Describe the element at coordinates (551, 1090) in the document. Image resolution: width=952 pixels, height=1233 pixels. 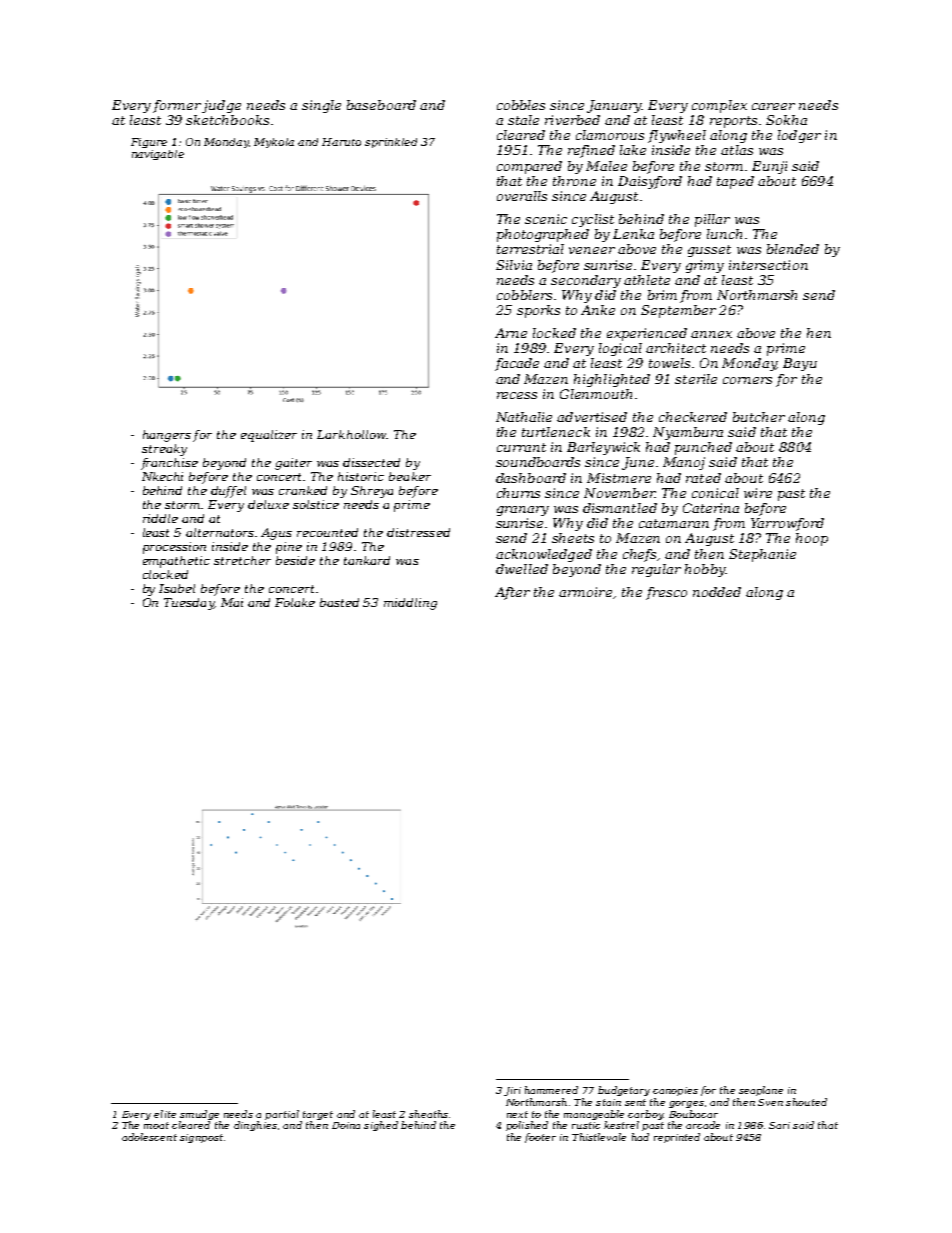
I see `hammered` at that location.
